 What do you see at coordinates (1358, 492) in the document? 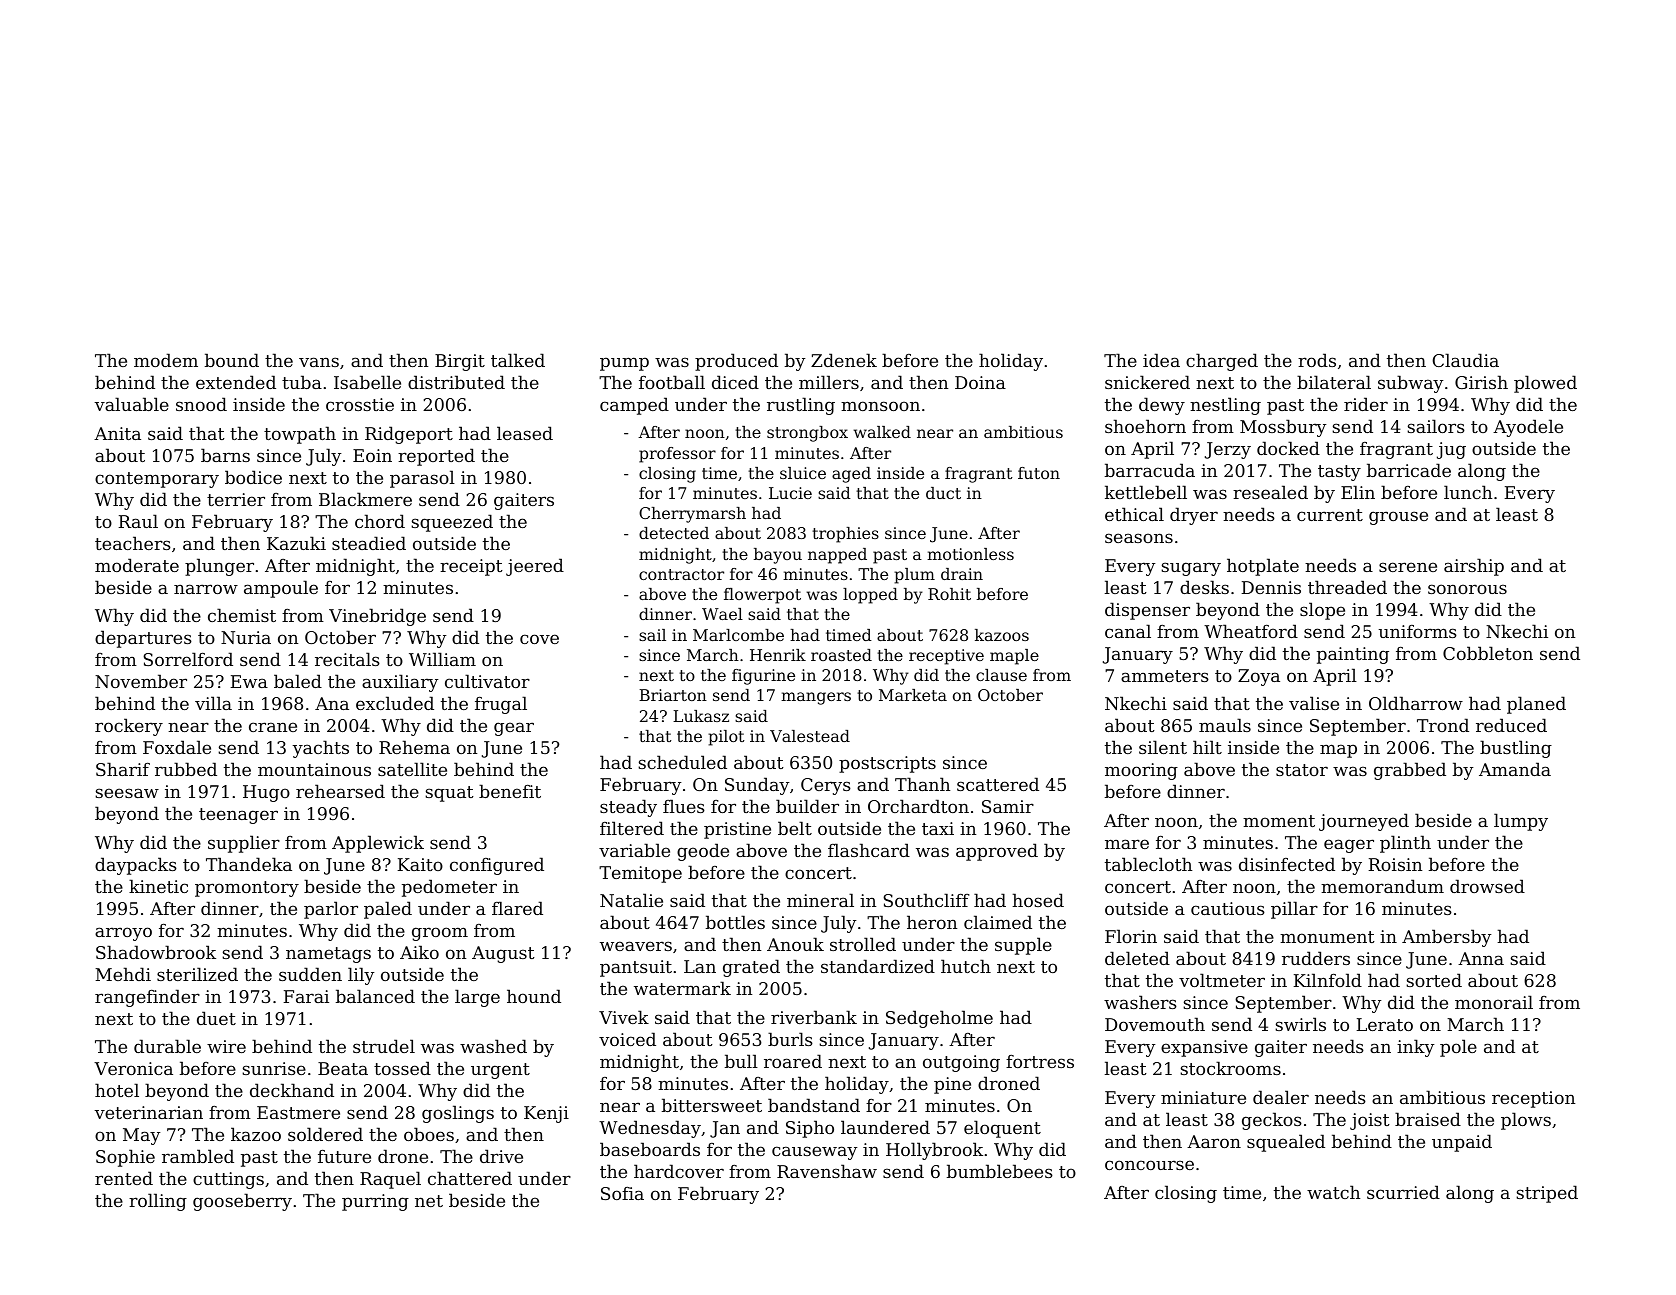
I see `Elin` at bounding box center [1358, 492].
